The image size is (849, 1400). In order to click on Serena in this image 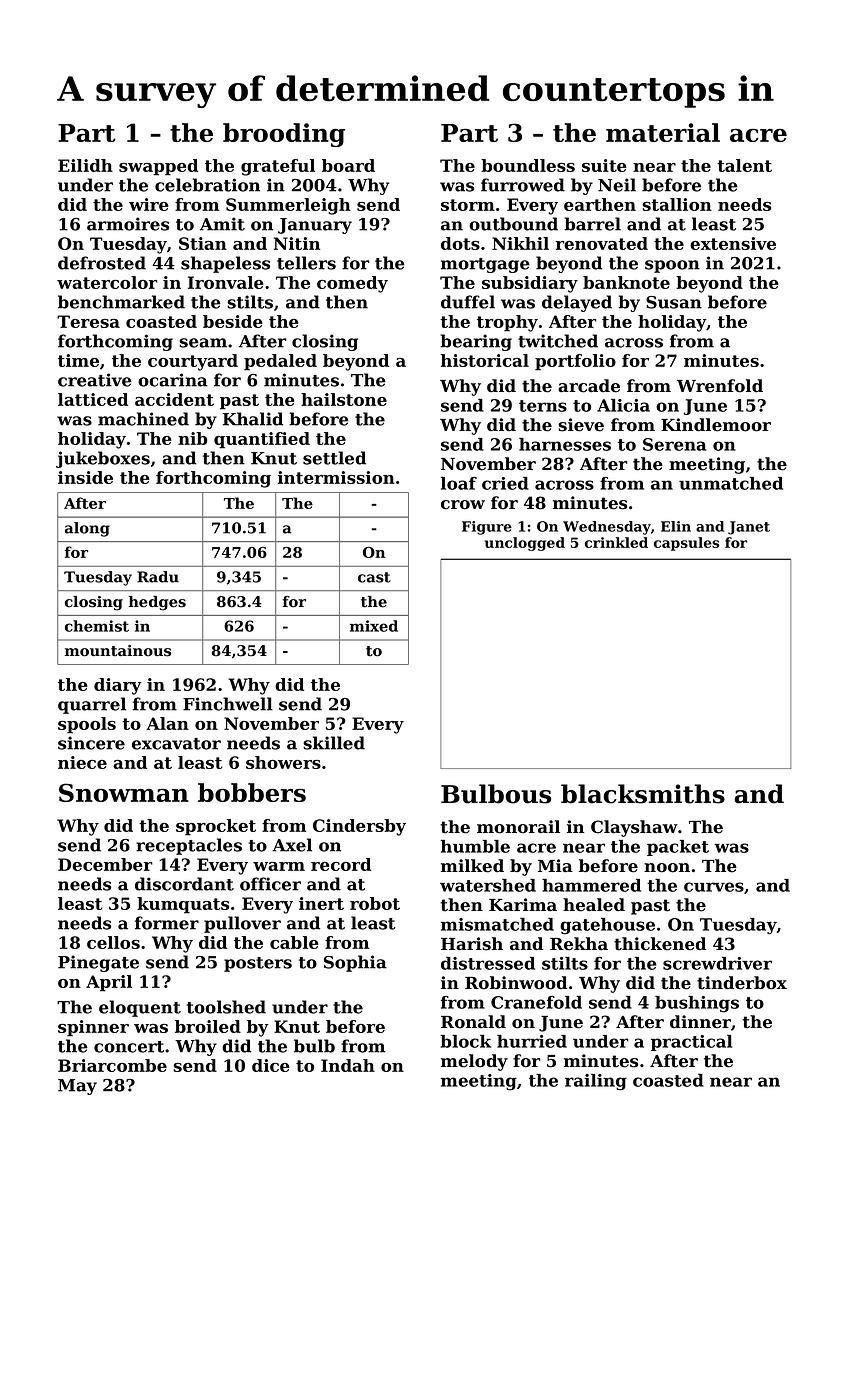, I will do `click(674, 444)`.
